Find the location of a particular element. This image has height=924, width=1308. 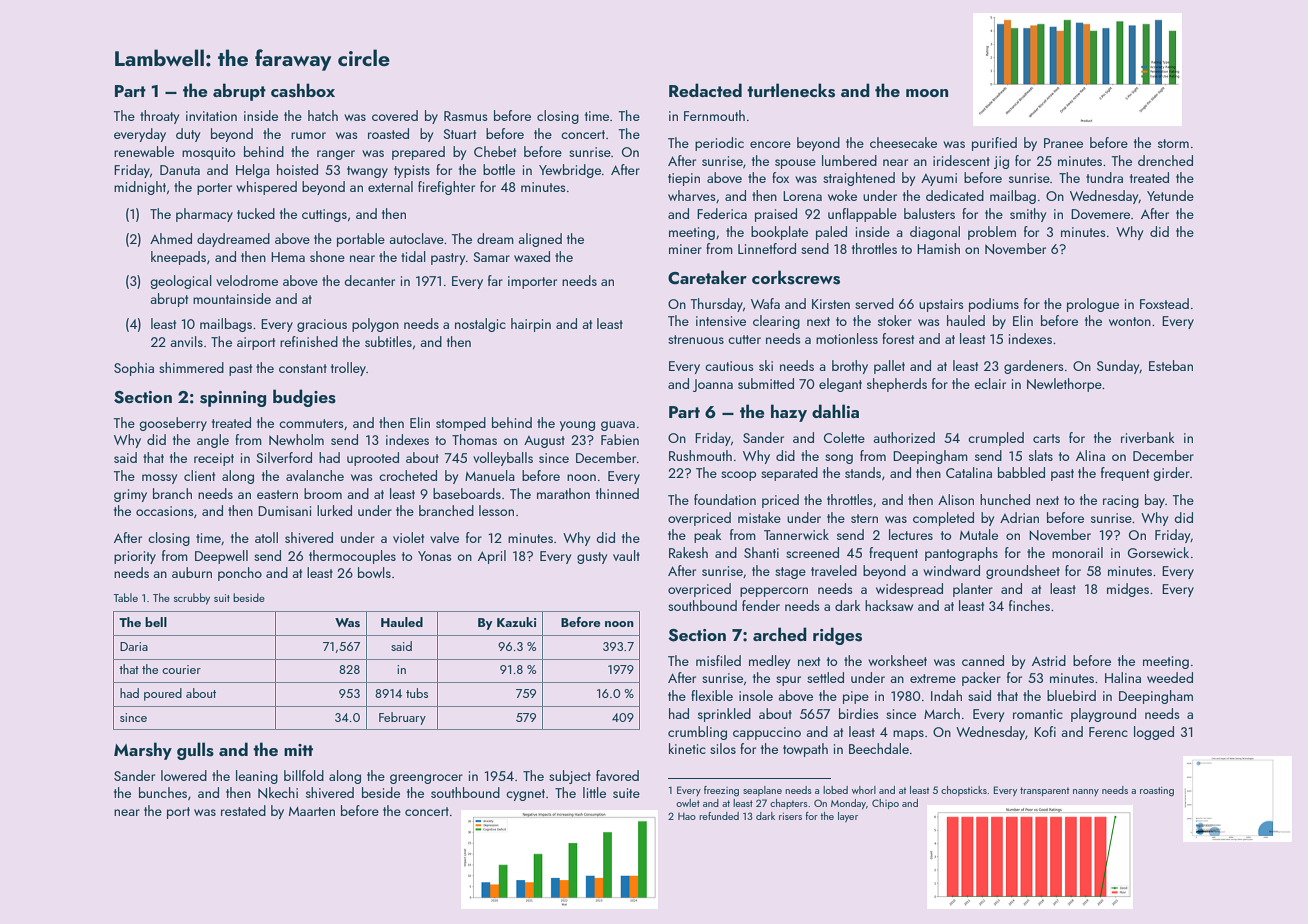

Kazuki is located at coordinates (516, 622).
